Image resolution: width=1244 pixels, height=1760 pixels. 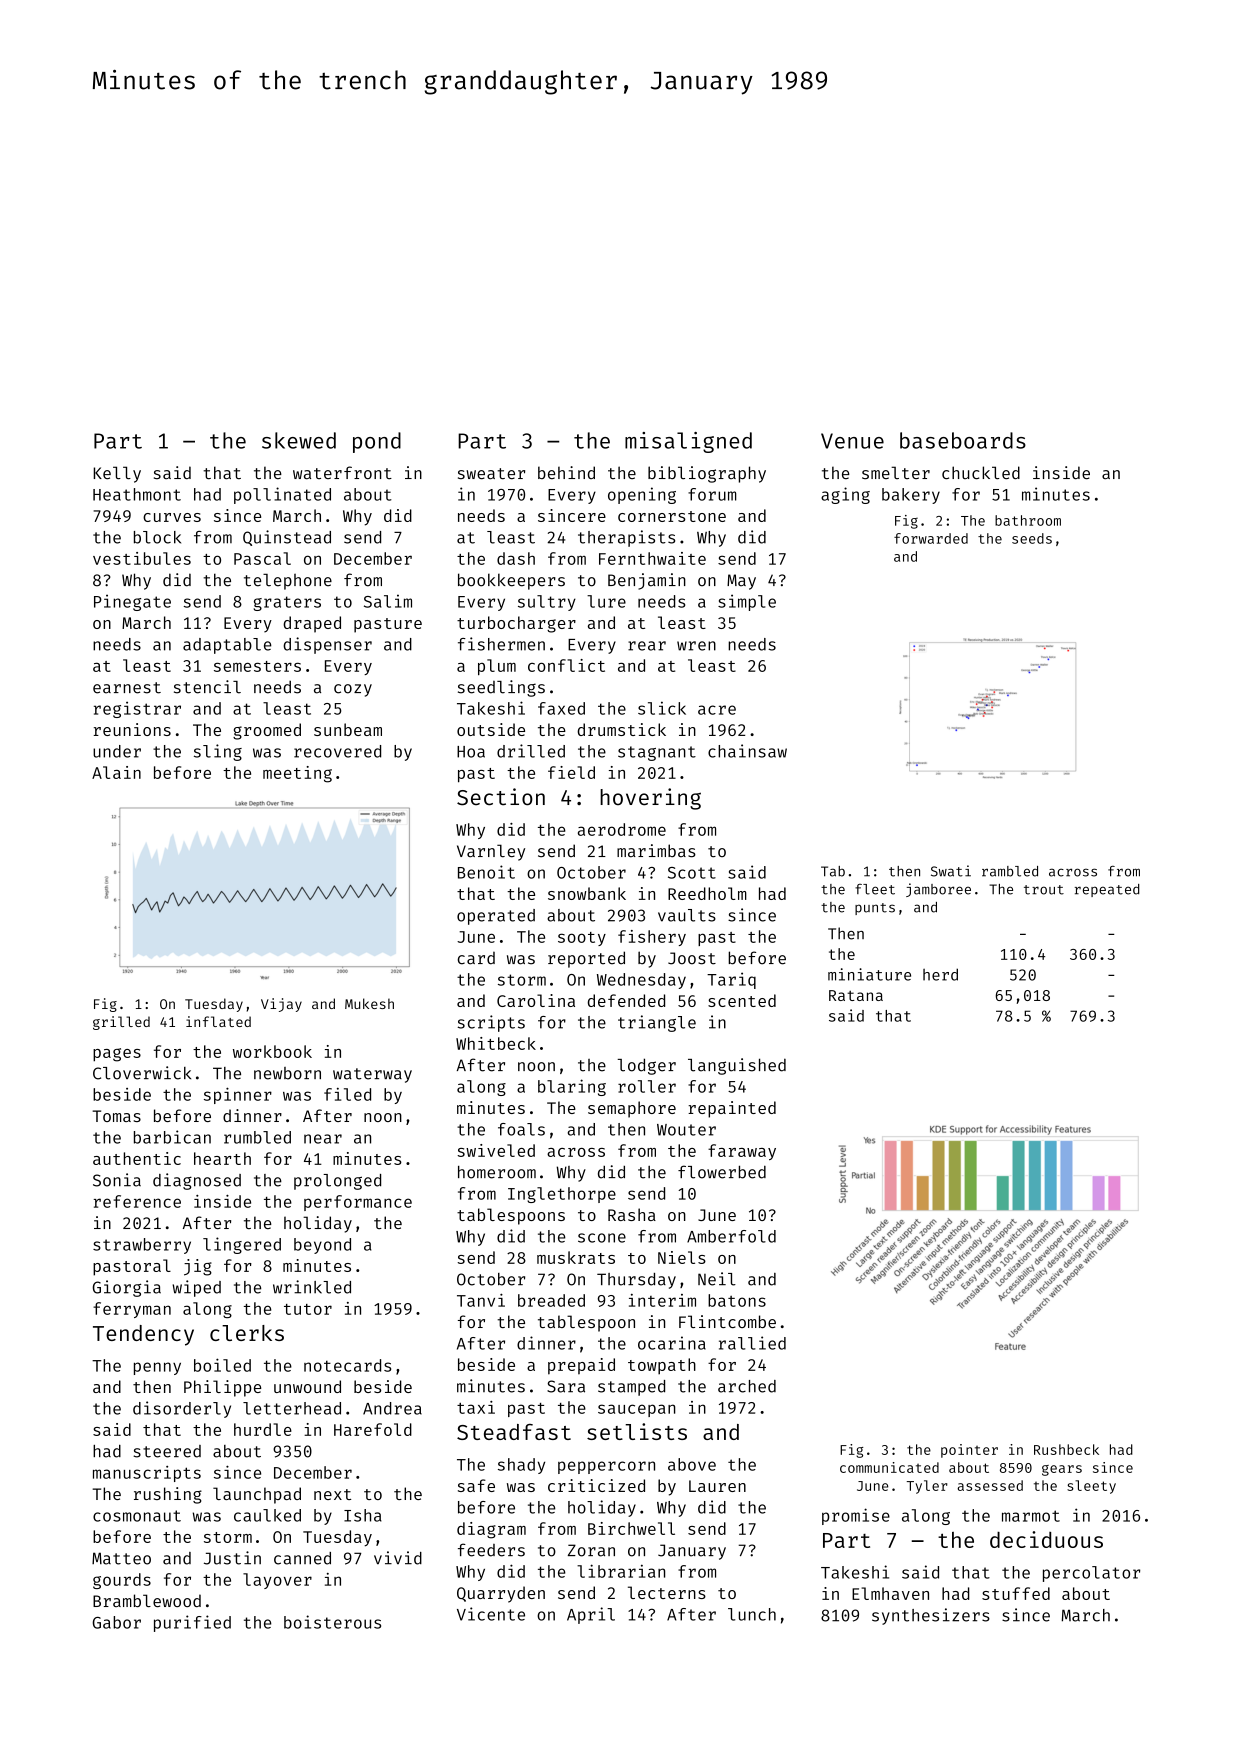 What do you see at coordinates (752, 1614) in the image?
I see `lunch` at bounding box center [752, 1614].
